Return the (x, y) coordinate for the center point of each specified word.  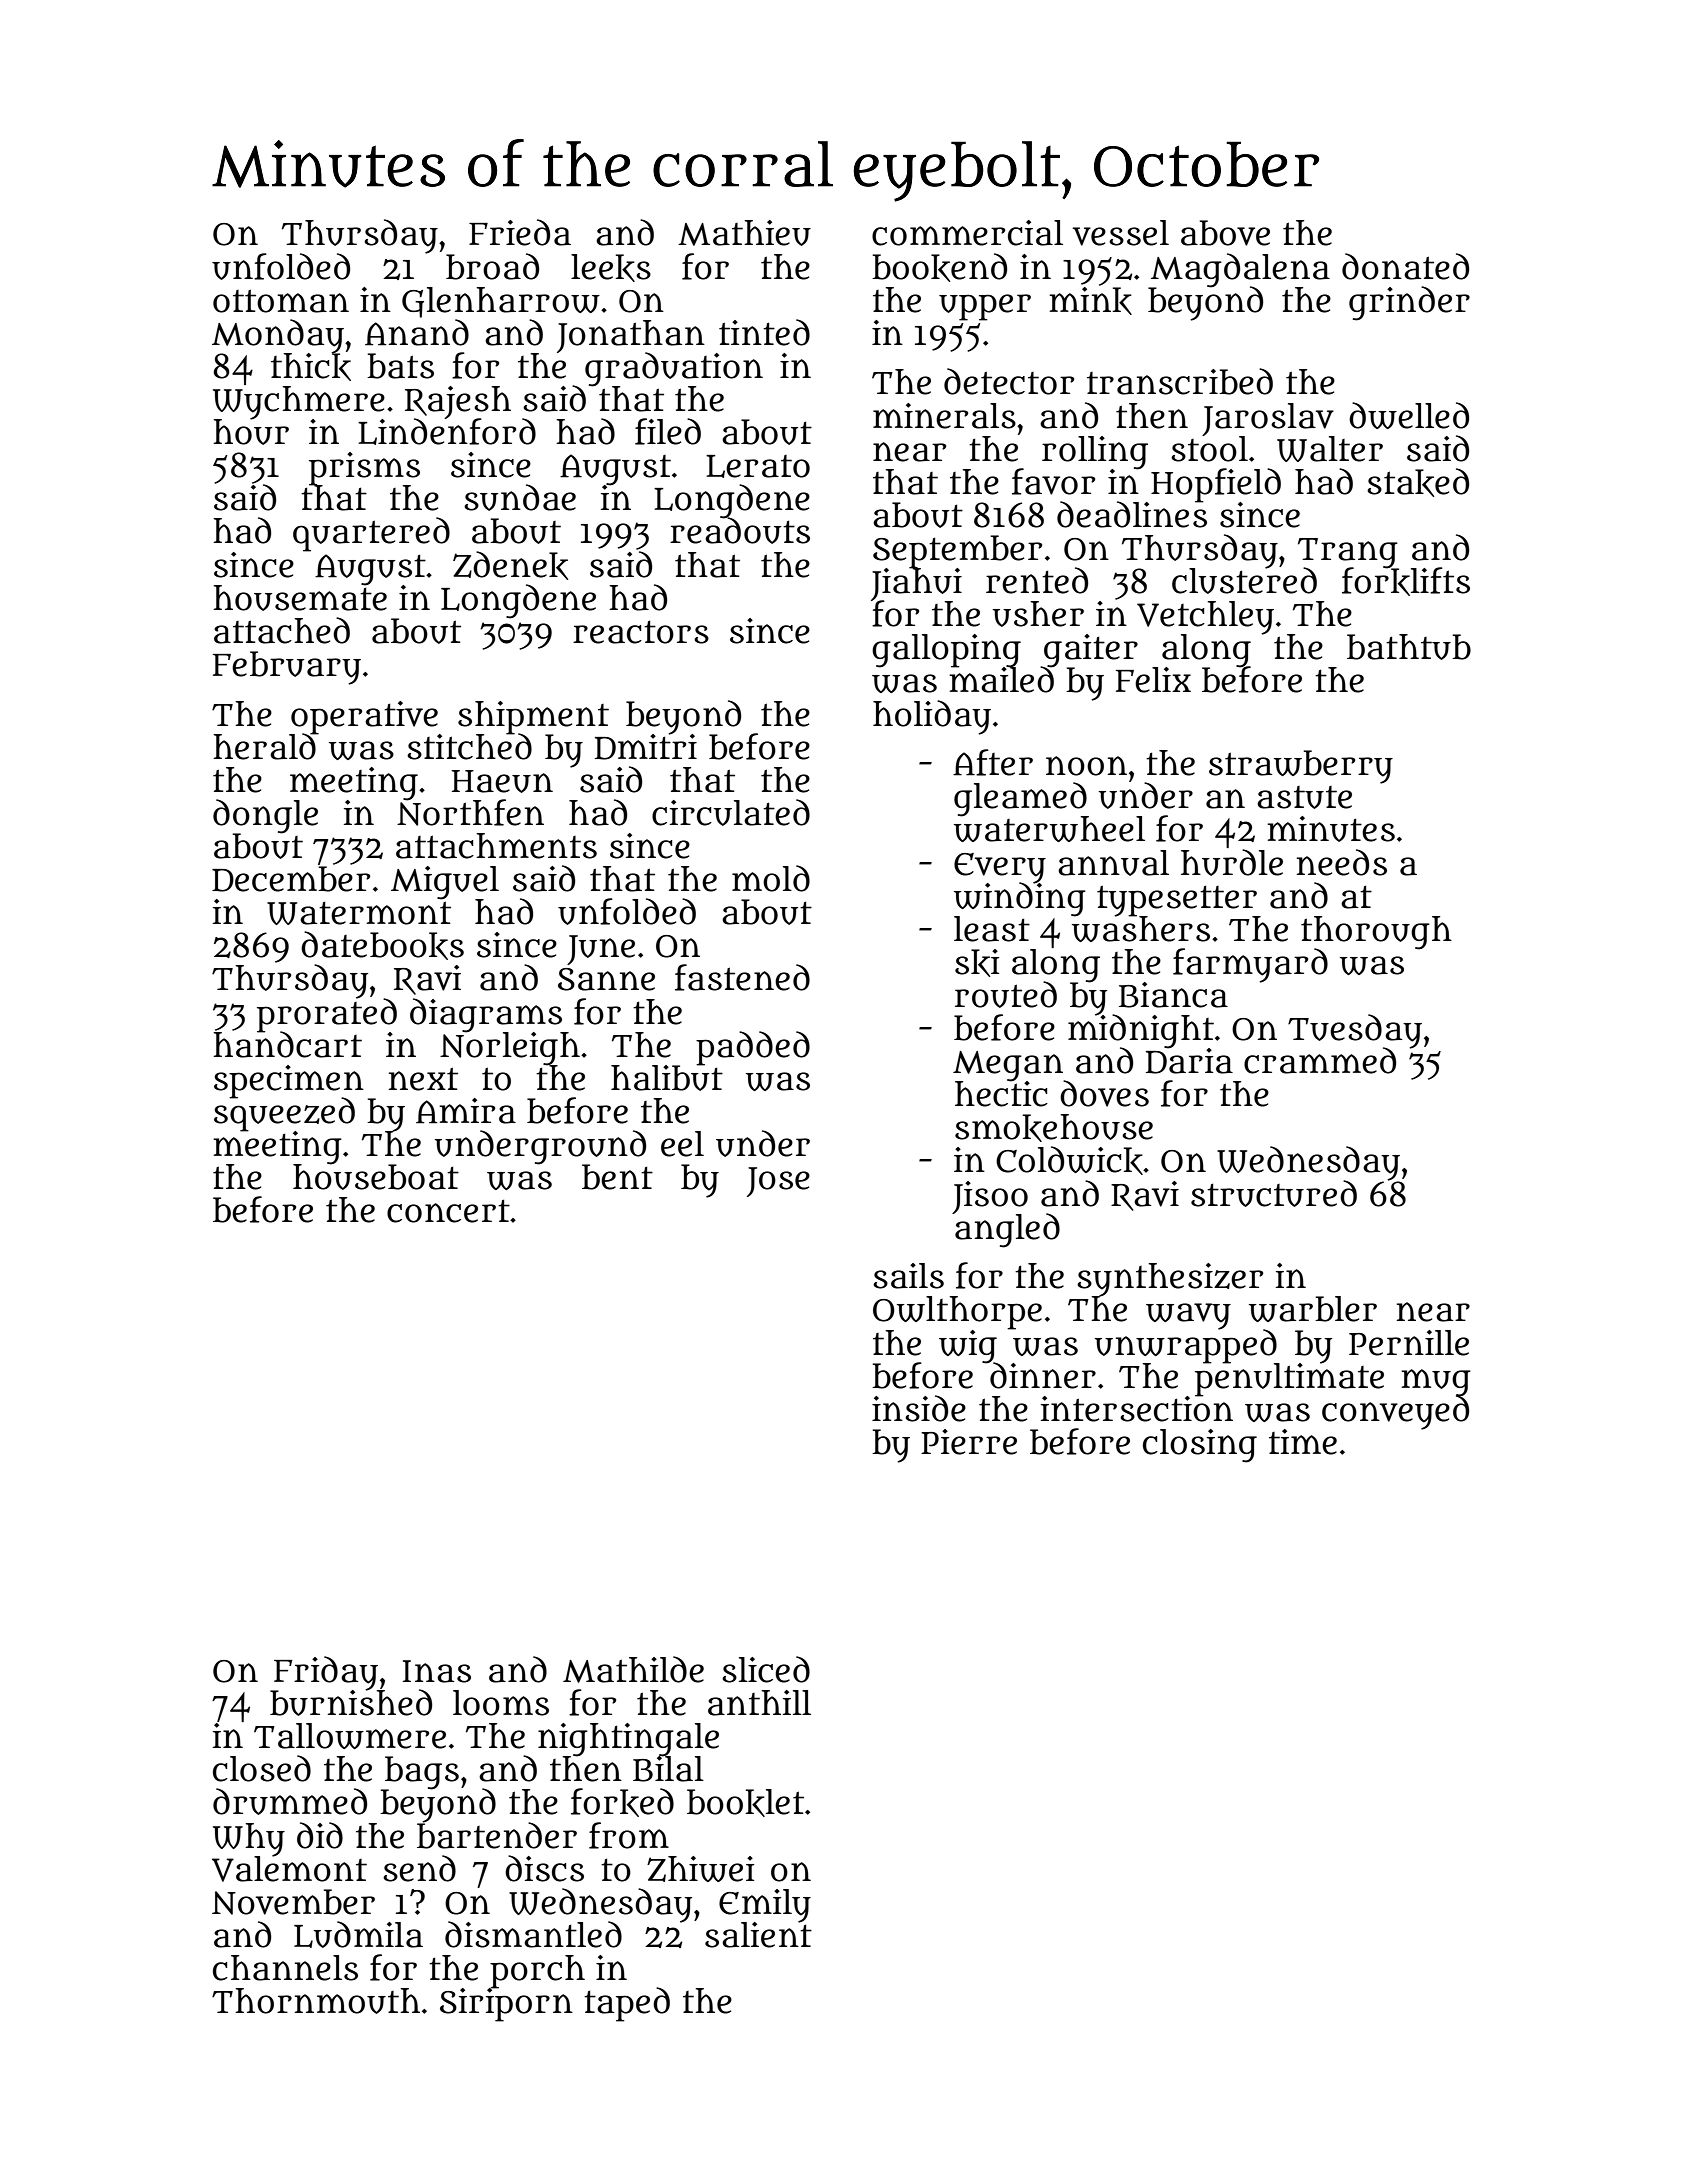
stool (1209, 449)
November (293, 1902)
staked (1418, 482)
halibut (667, 1077)
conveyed (1395, 1412)
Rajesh (458, 402)
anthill (759, 1703)
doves (1104, 1093)
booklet (745, 1803)
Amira (466, 1111)
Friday (326, 1673)
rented (1037, 580)
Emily (765, 1905)
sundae (520, 497)
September (957, 551)
